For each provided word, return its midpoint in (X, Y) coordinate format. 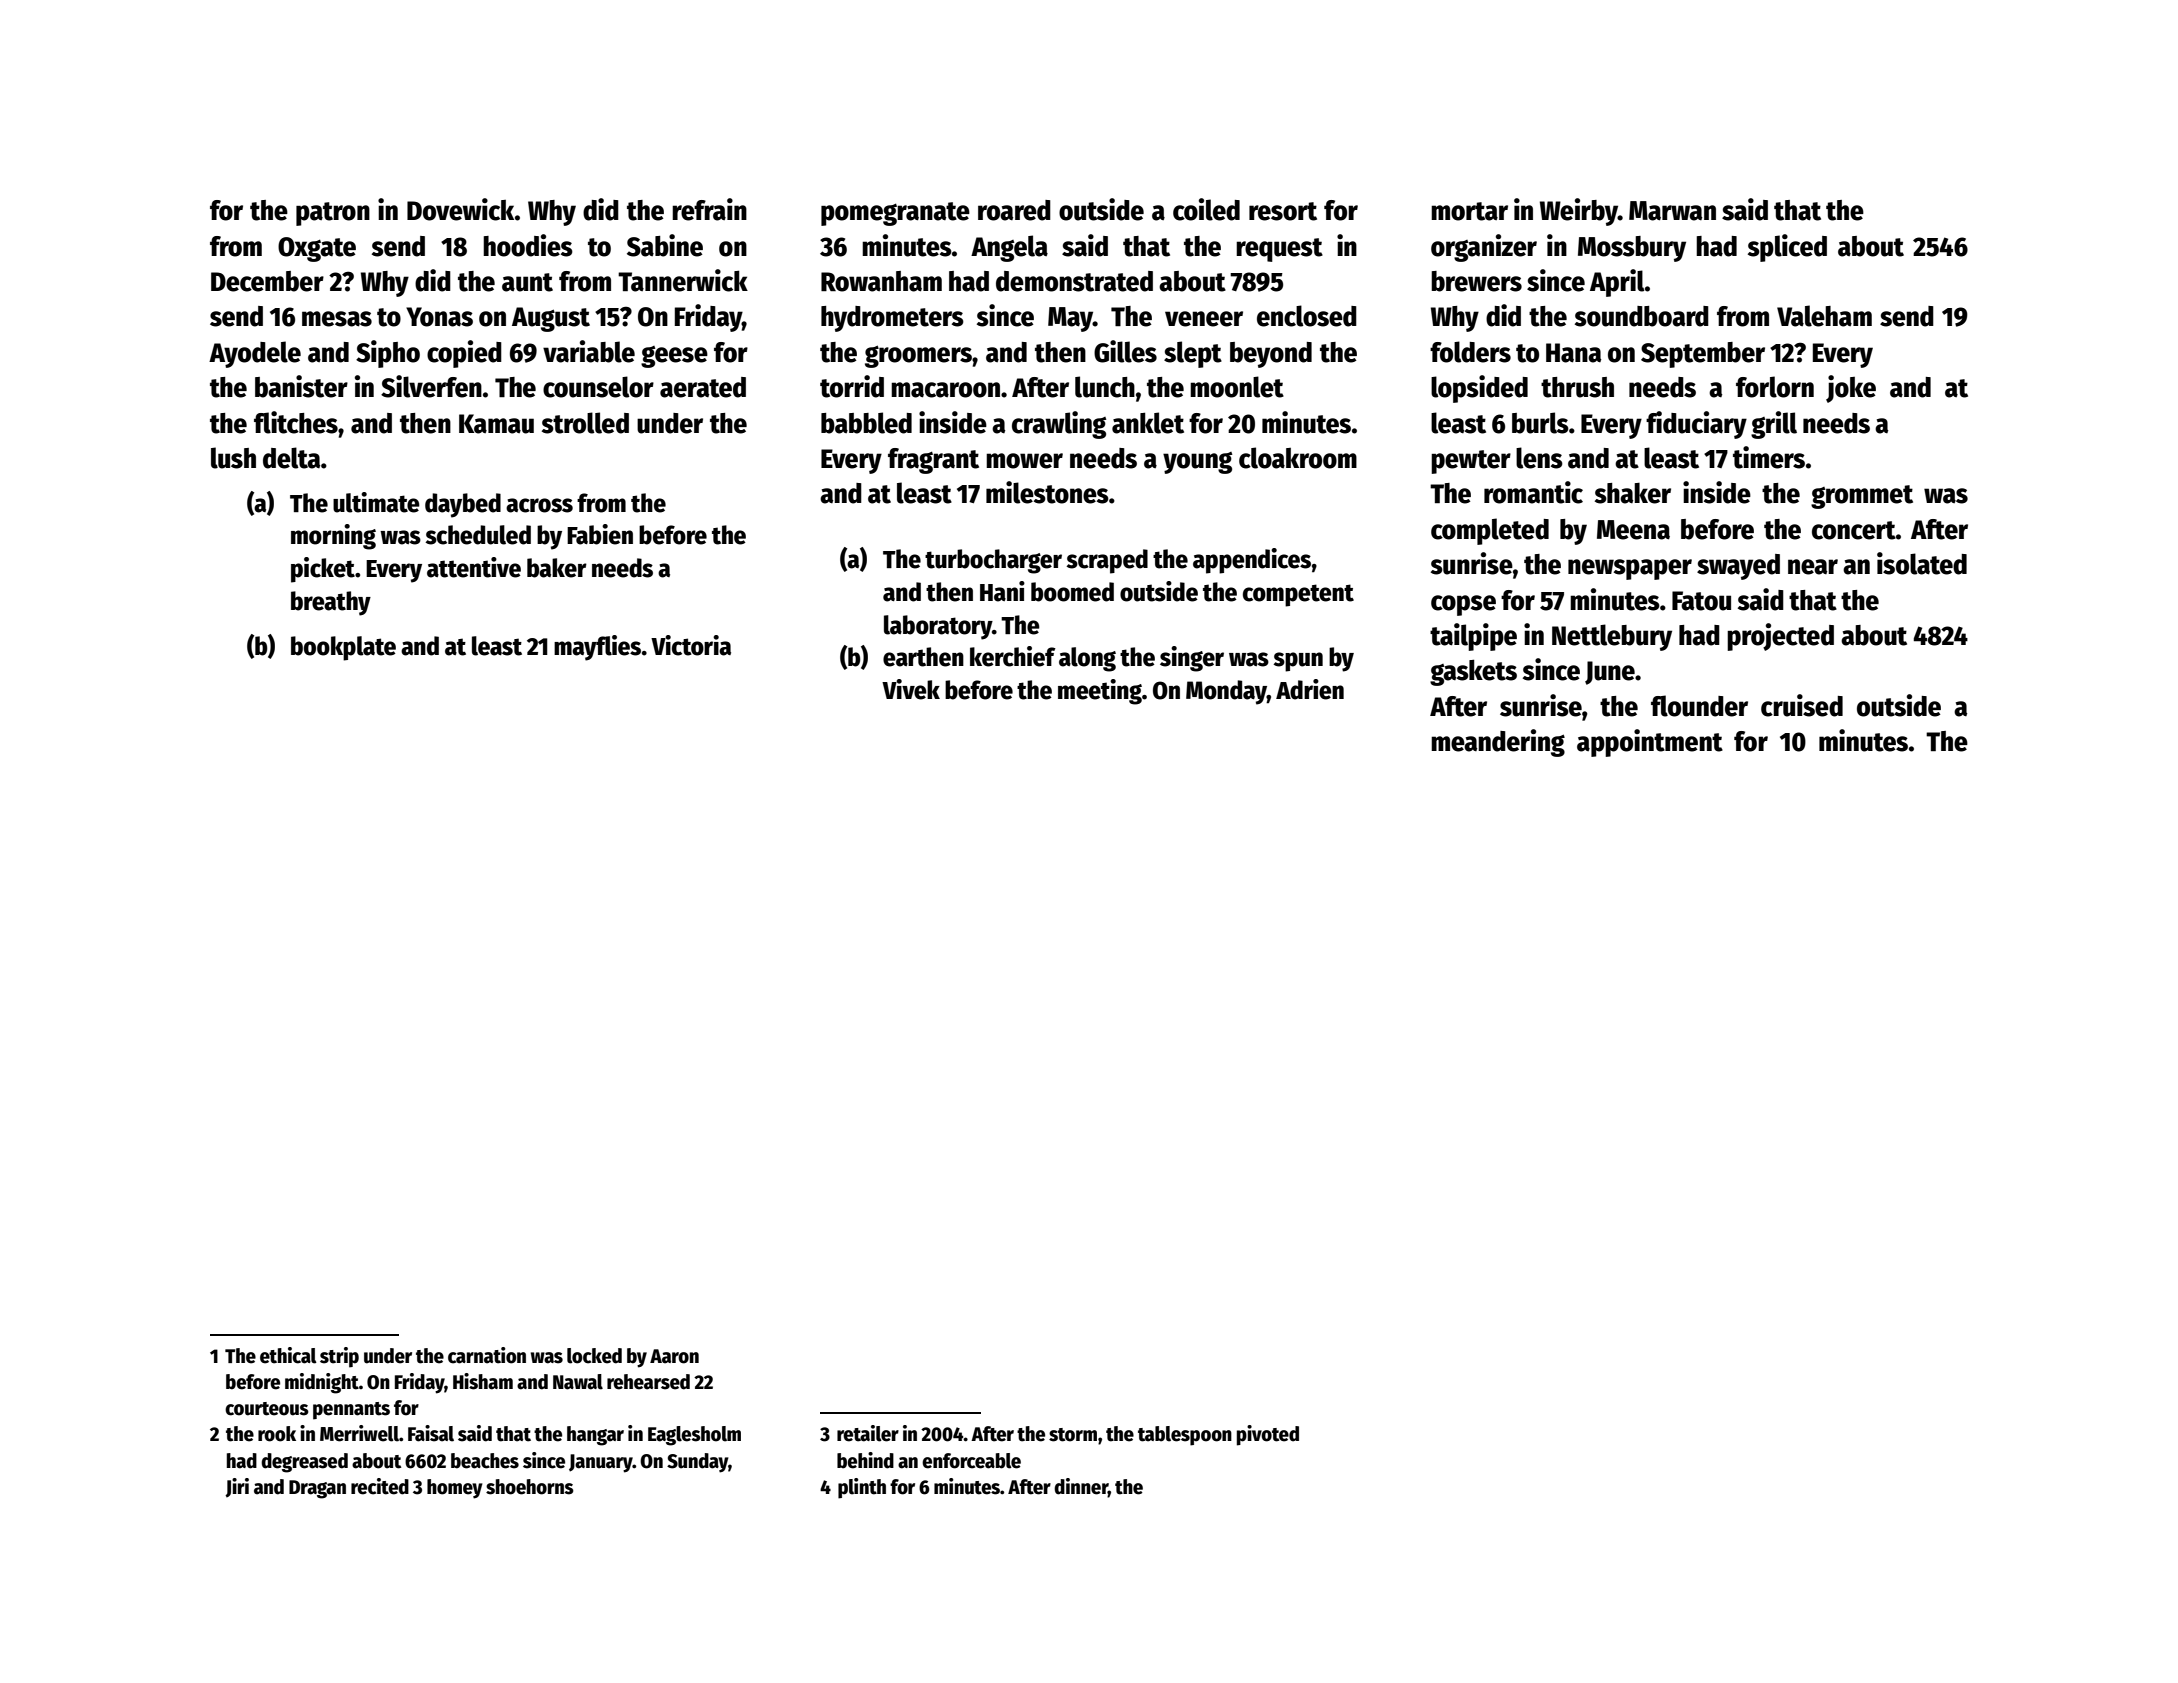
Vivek (911, 689)
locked (594, 1356)
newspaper (1630, 569)
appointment (1650, 743)
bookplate (343, 648)
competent (1298, 595)
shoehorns (530, 1487)
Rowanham (881, 281)
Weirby (1579, 212)
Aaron (674, 1356)
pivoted (1268, 1435)
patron (333, 214)
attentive (474, 567)
